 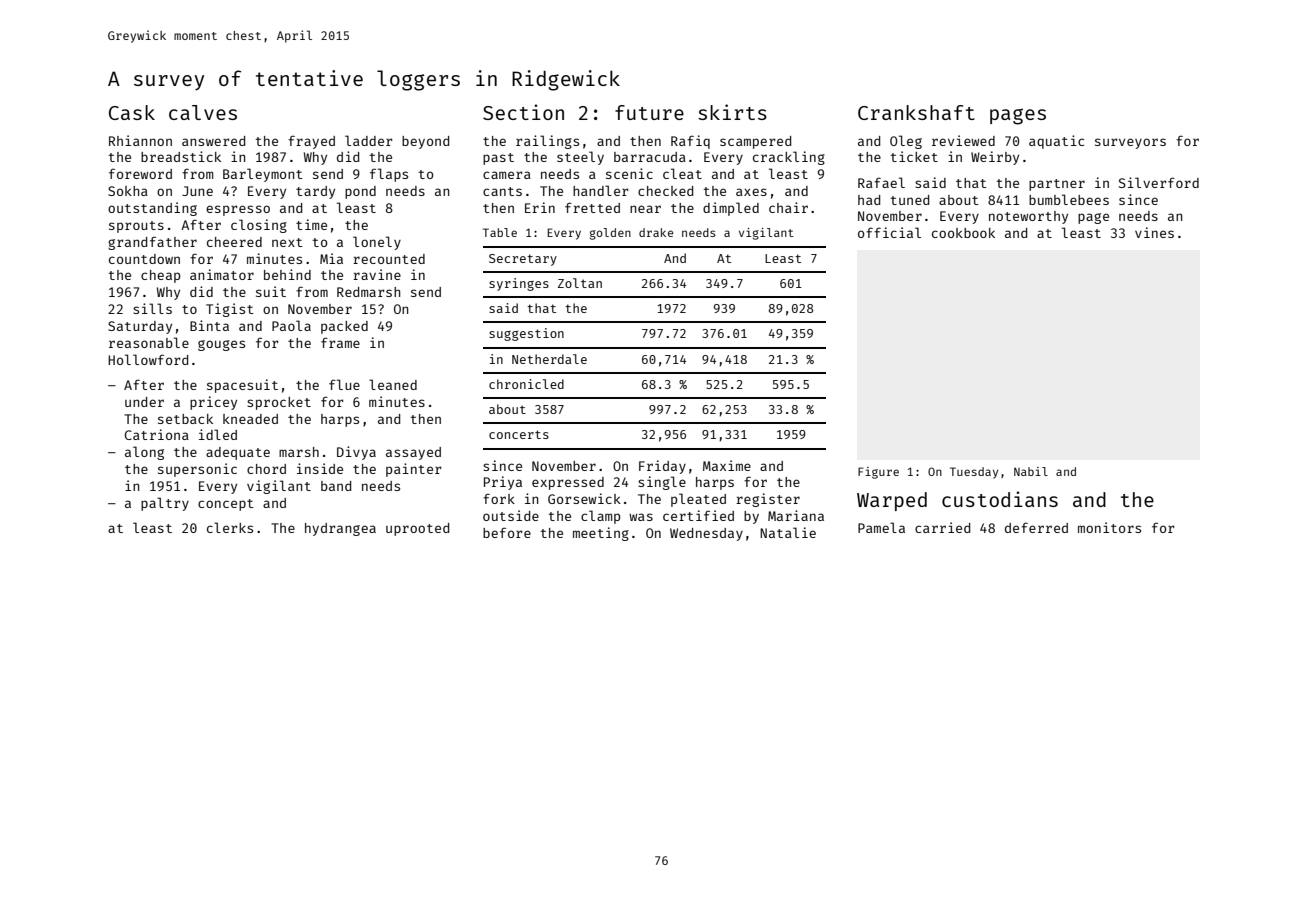 I want to click on paltry, so click(x=165, y=504).
